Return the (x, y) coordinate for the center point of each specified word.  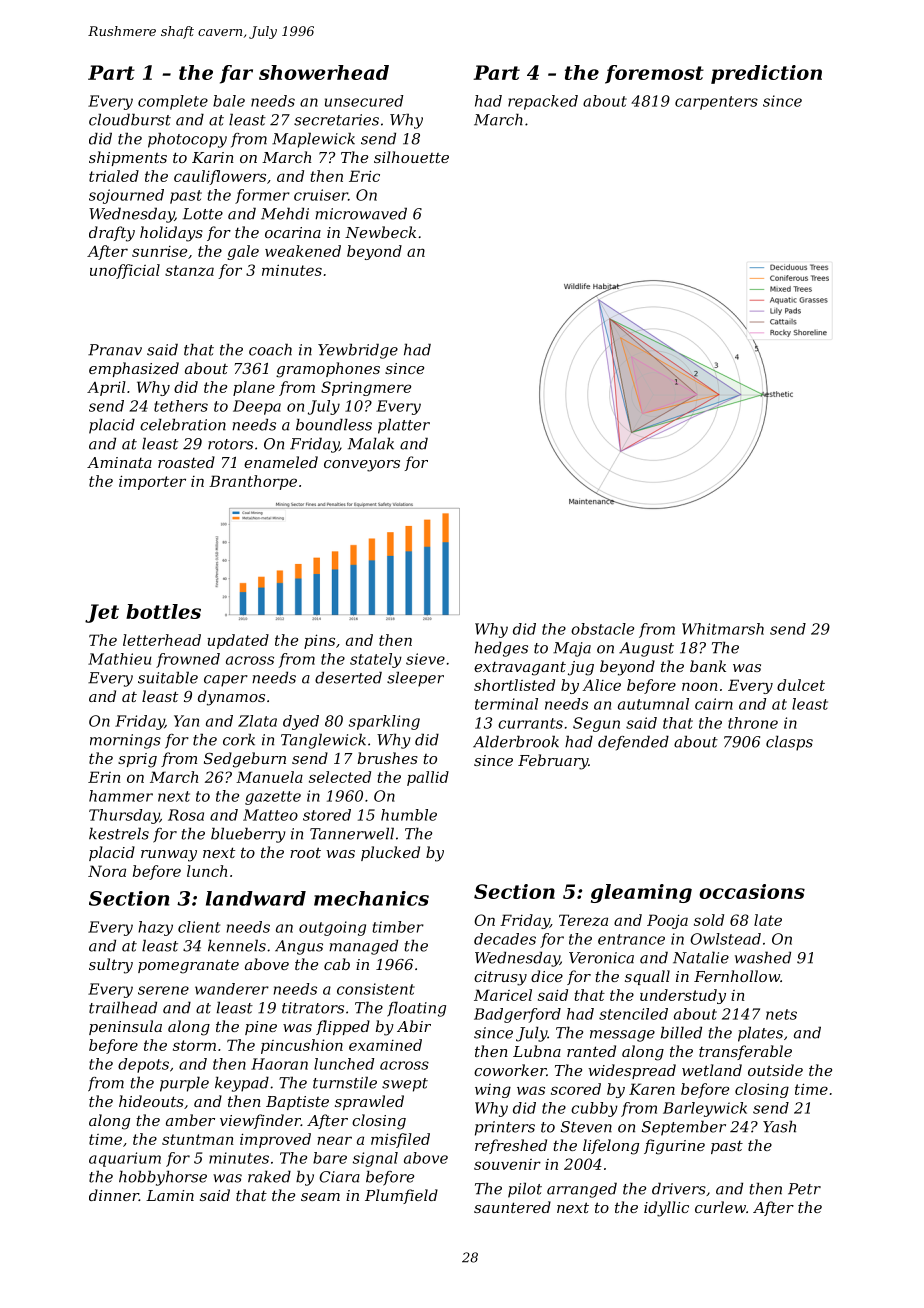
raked (269, 1176)
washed (763, 957)
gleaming (641, 893)
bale (229, 101)
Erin (104, 777)
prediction (766, 74)
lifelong (611, 1147)
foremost (654, 74)
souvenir (507, 1164)
